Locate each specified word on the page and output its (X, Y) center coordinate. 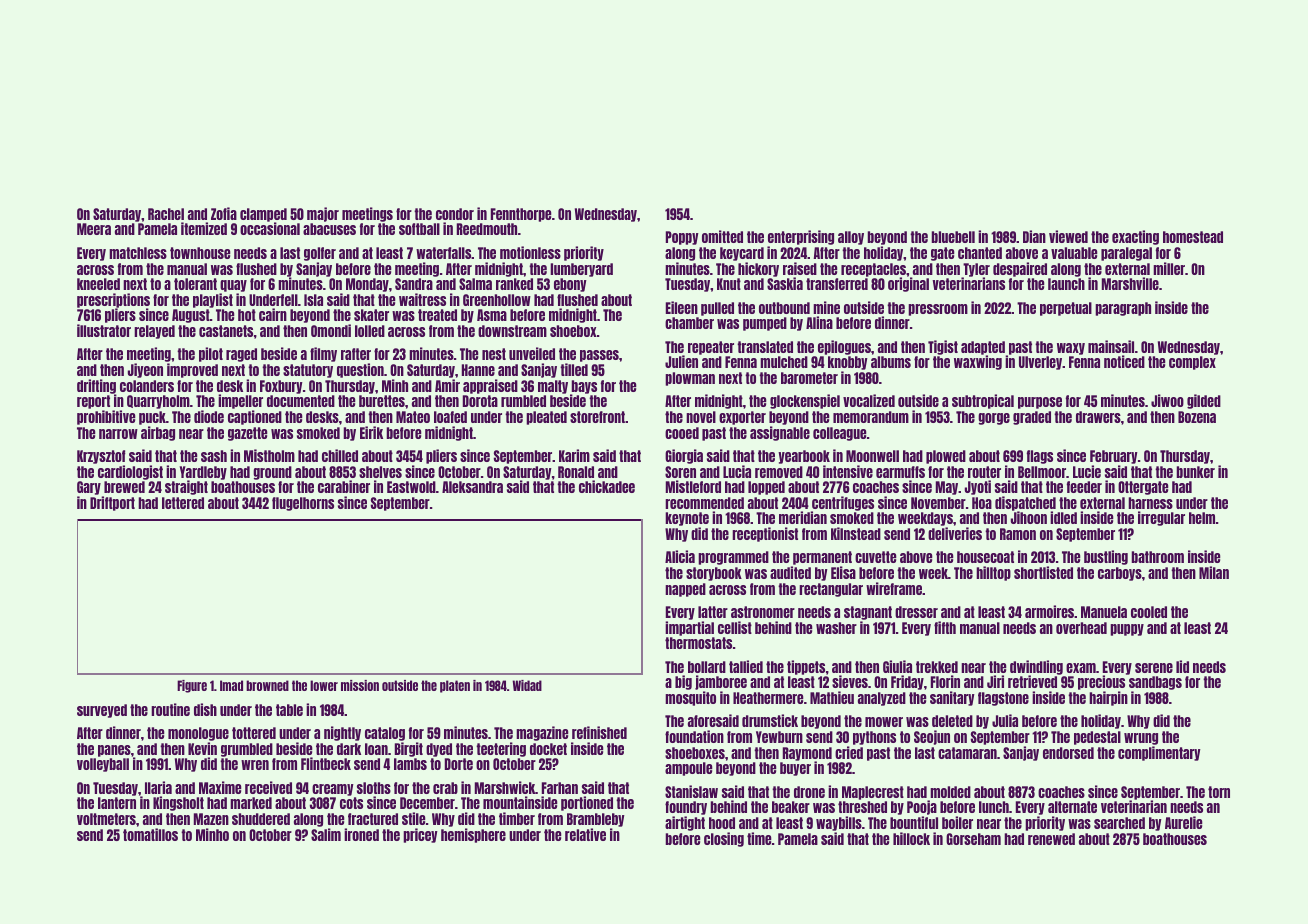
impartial (689, 628)
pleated (546, 418)
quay (233, 286)
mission (360, 685)
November (938, 503)
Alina (819, 322)
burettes (382, 401)
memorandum (871, 417)
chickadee (607, 486)
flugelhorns (303, 504)
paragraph (1123, 309)
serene (1154, 668)
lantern (117, 803)
